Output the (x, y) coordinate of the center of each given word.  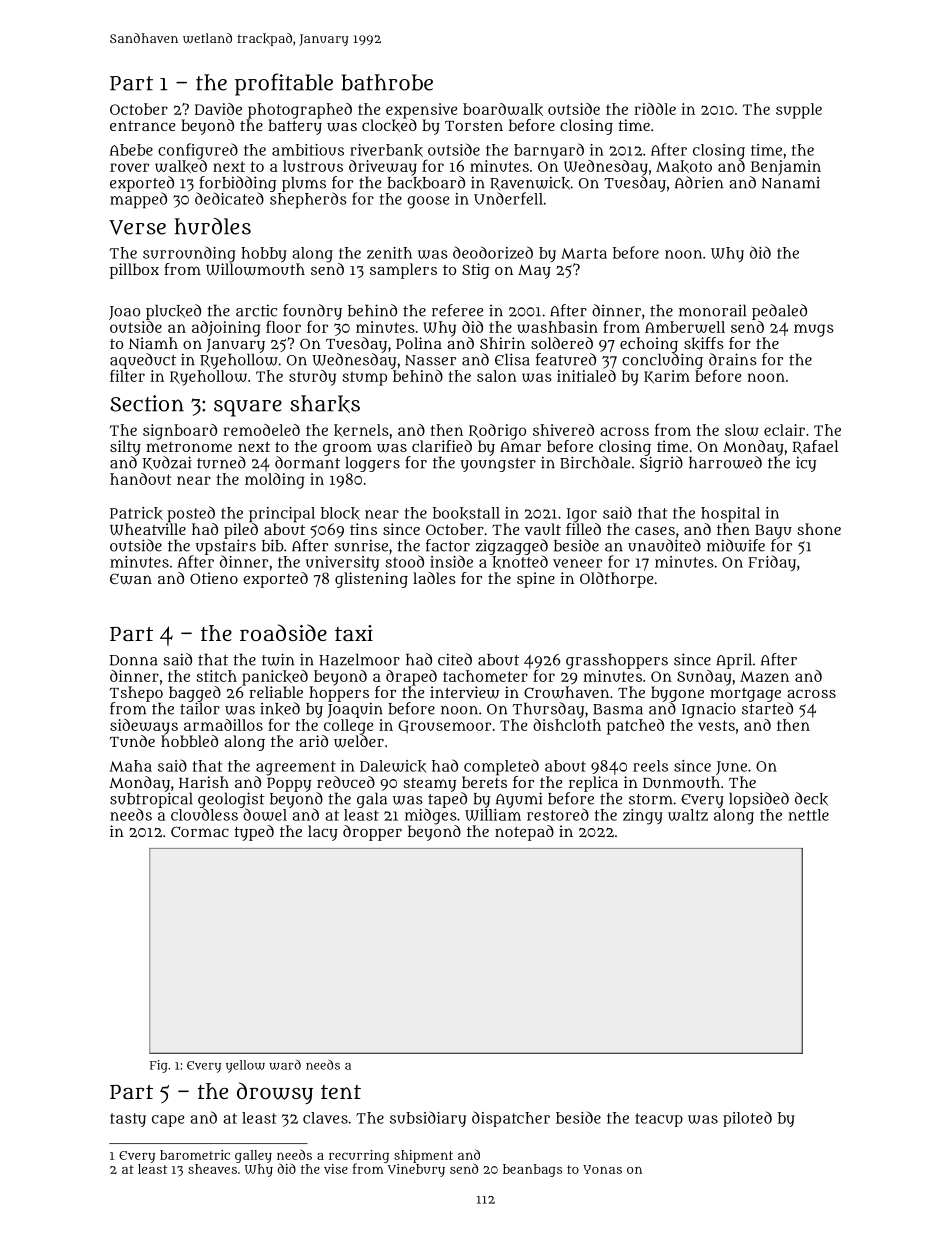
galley (253, 1156)
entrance (142, 126)
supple (799, 111)
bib (273, 545)
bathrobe (387, 82)
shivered (563, 430)
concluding (662, 361)
